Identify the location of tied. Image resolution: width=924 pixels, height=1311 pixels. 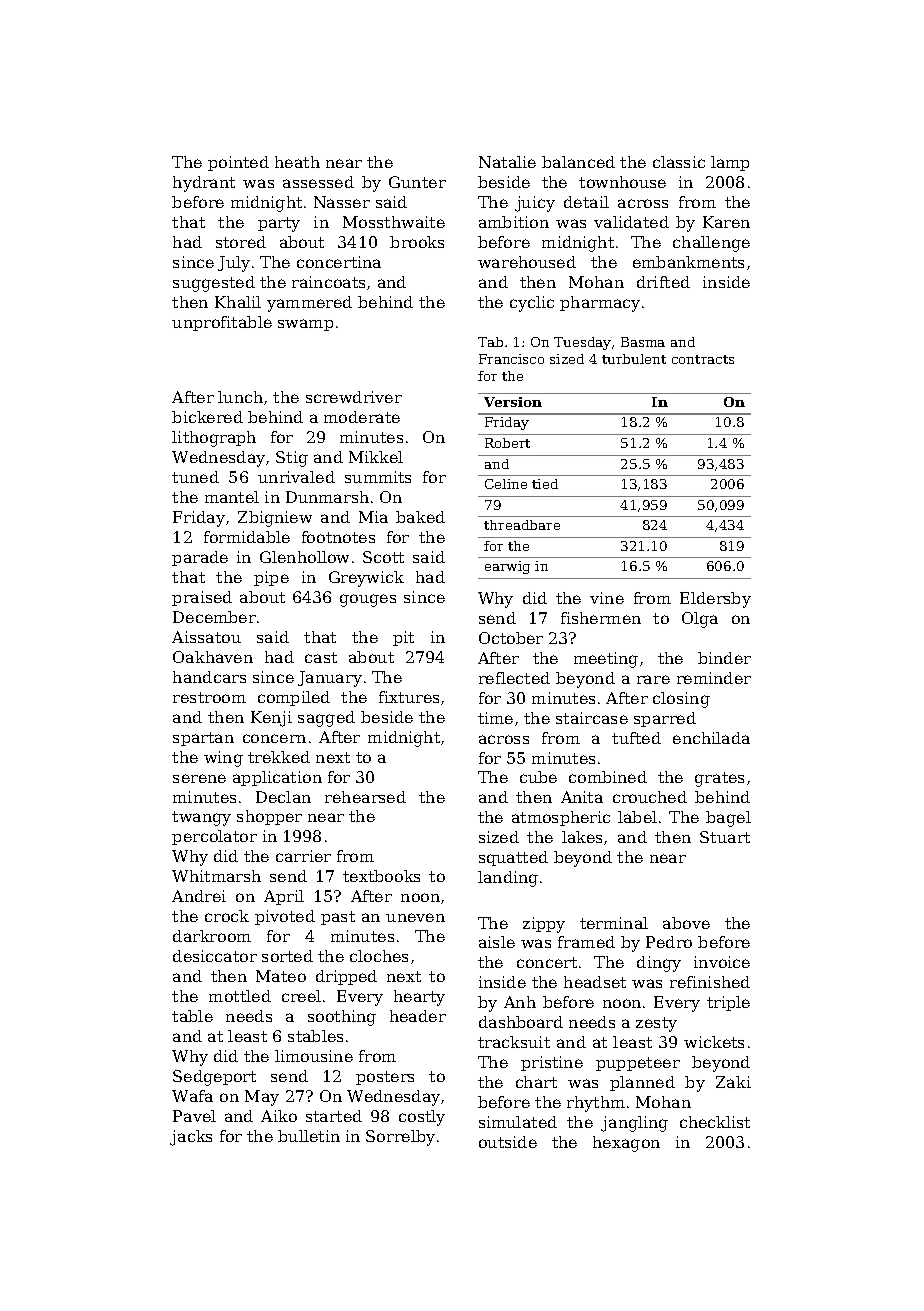
(545, 484).
